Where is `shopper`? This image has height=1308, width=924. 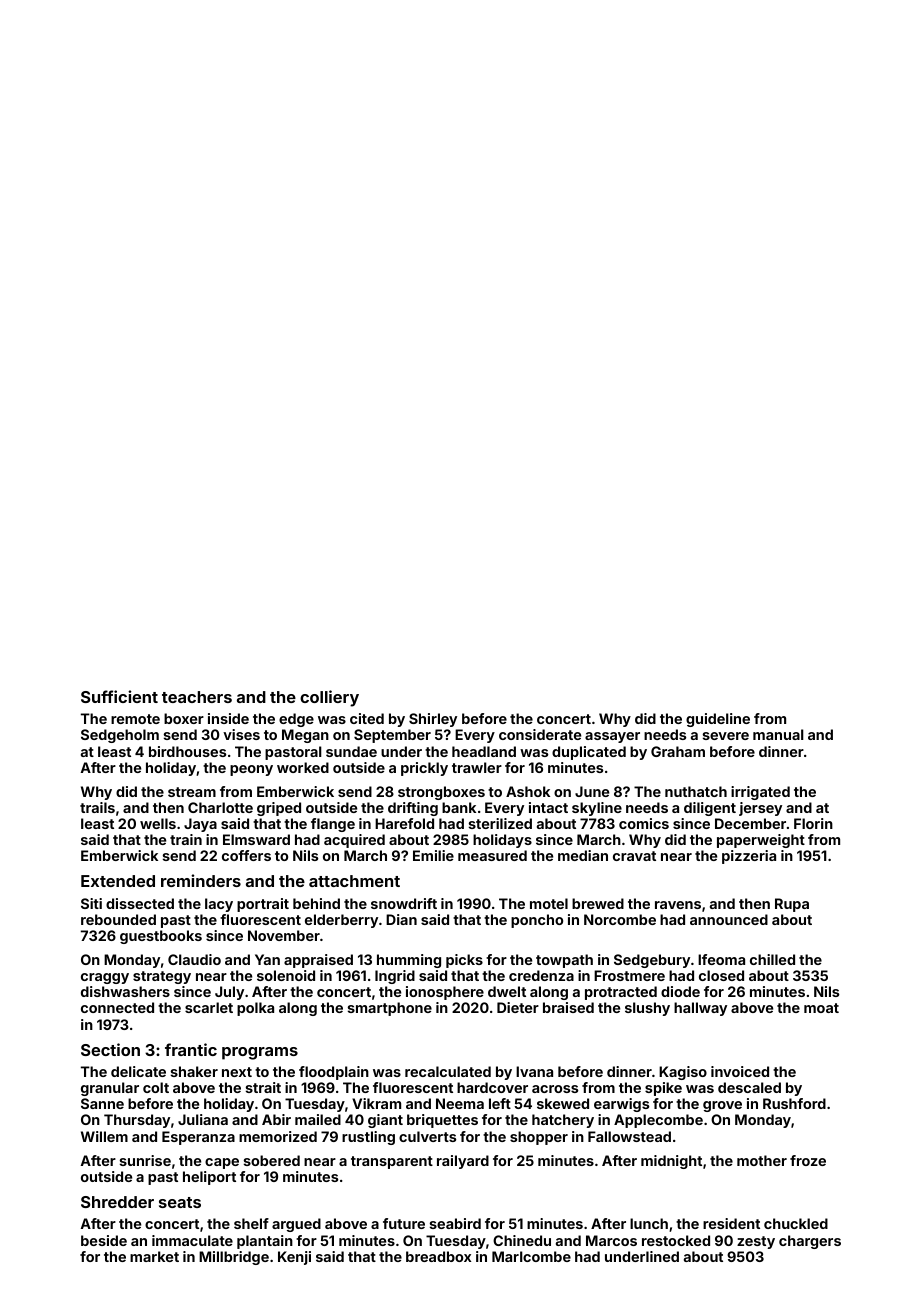 shopper is located at coordinates (539, 1138).
